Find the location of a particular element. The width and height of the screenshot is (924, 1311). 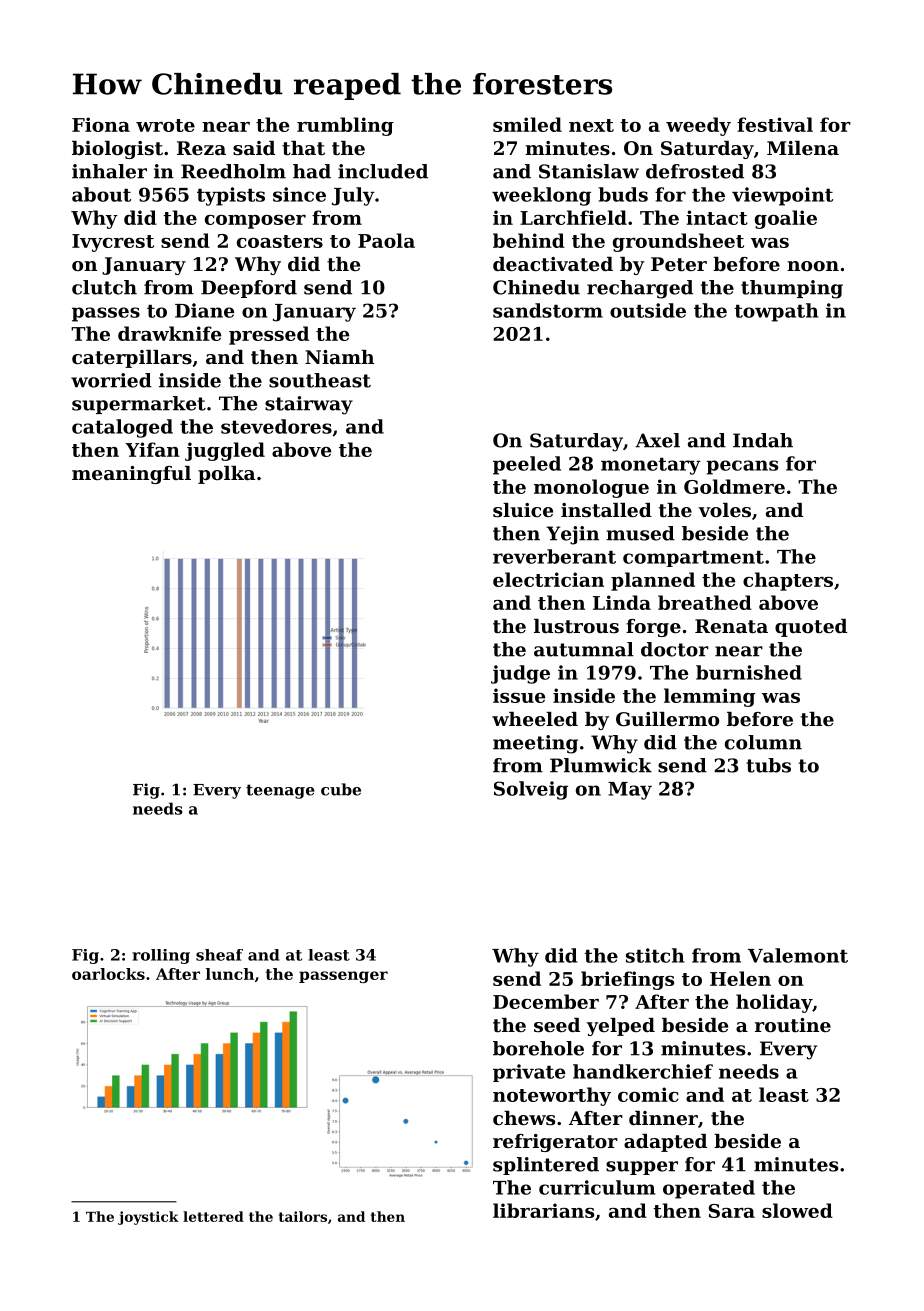

meaningful is located at coordinates (131, 475).
